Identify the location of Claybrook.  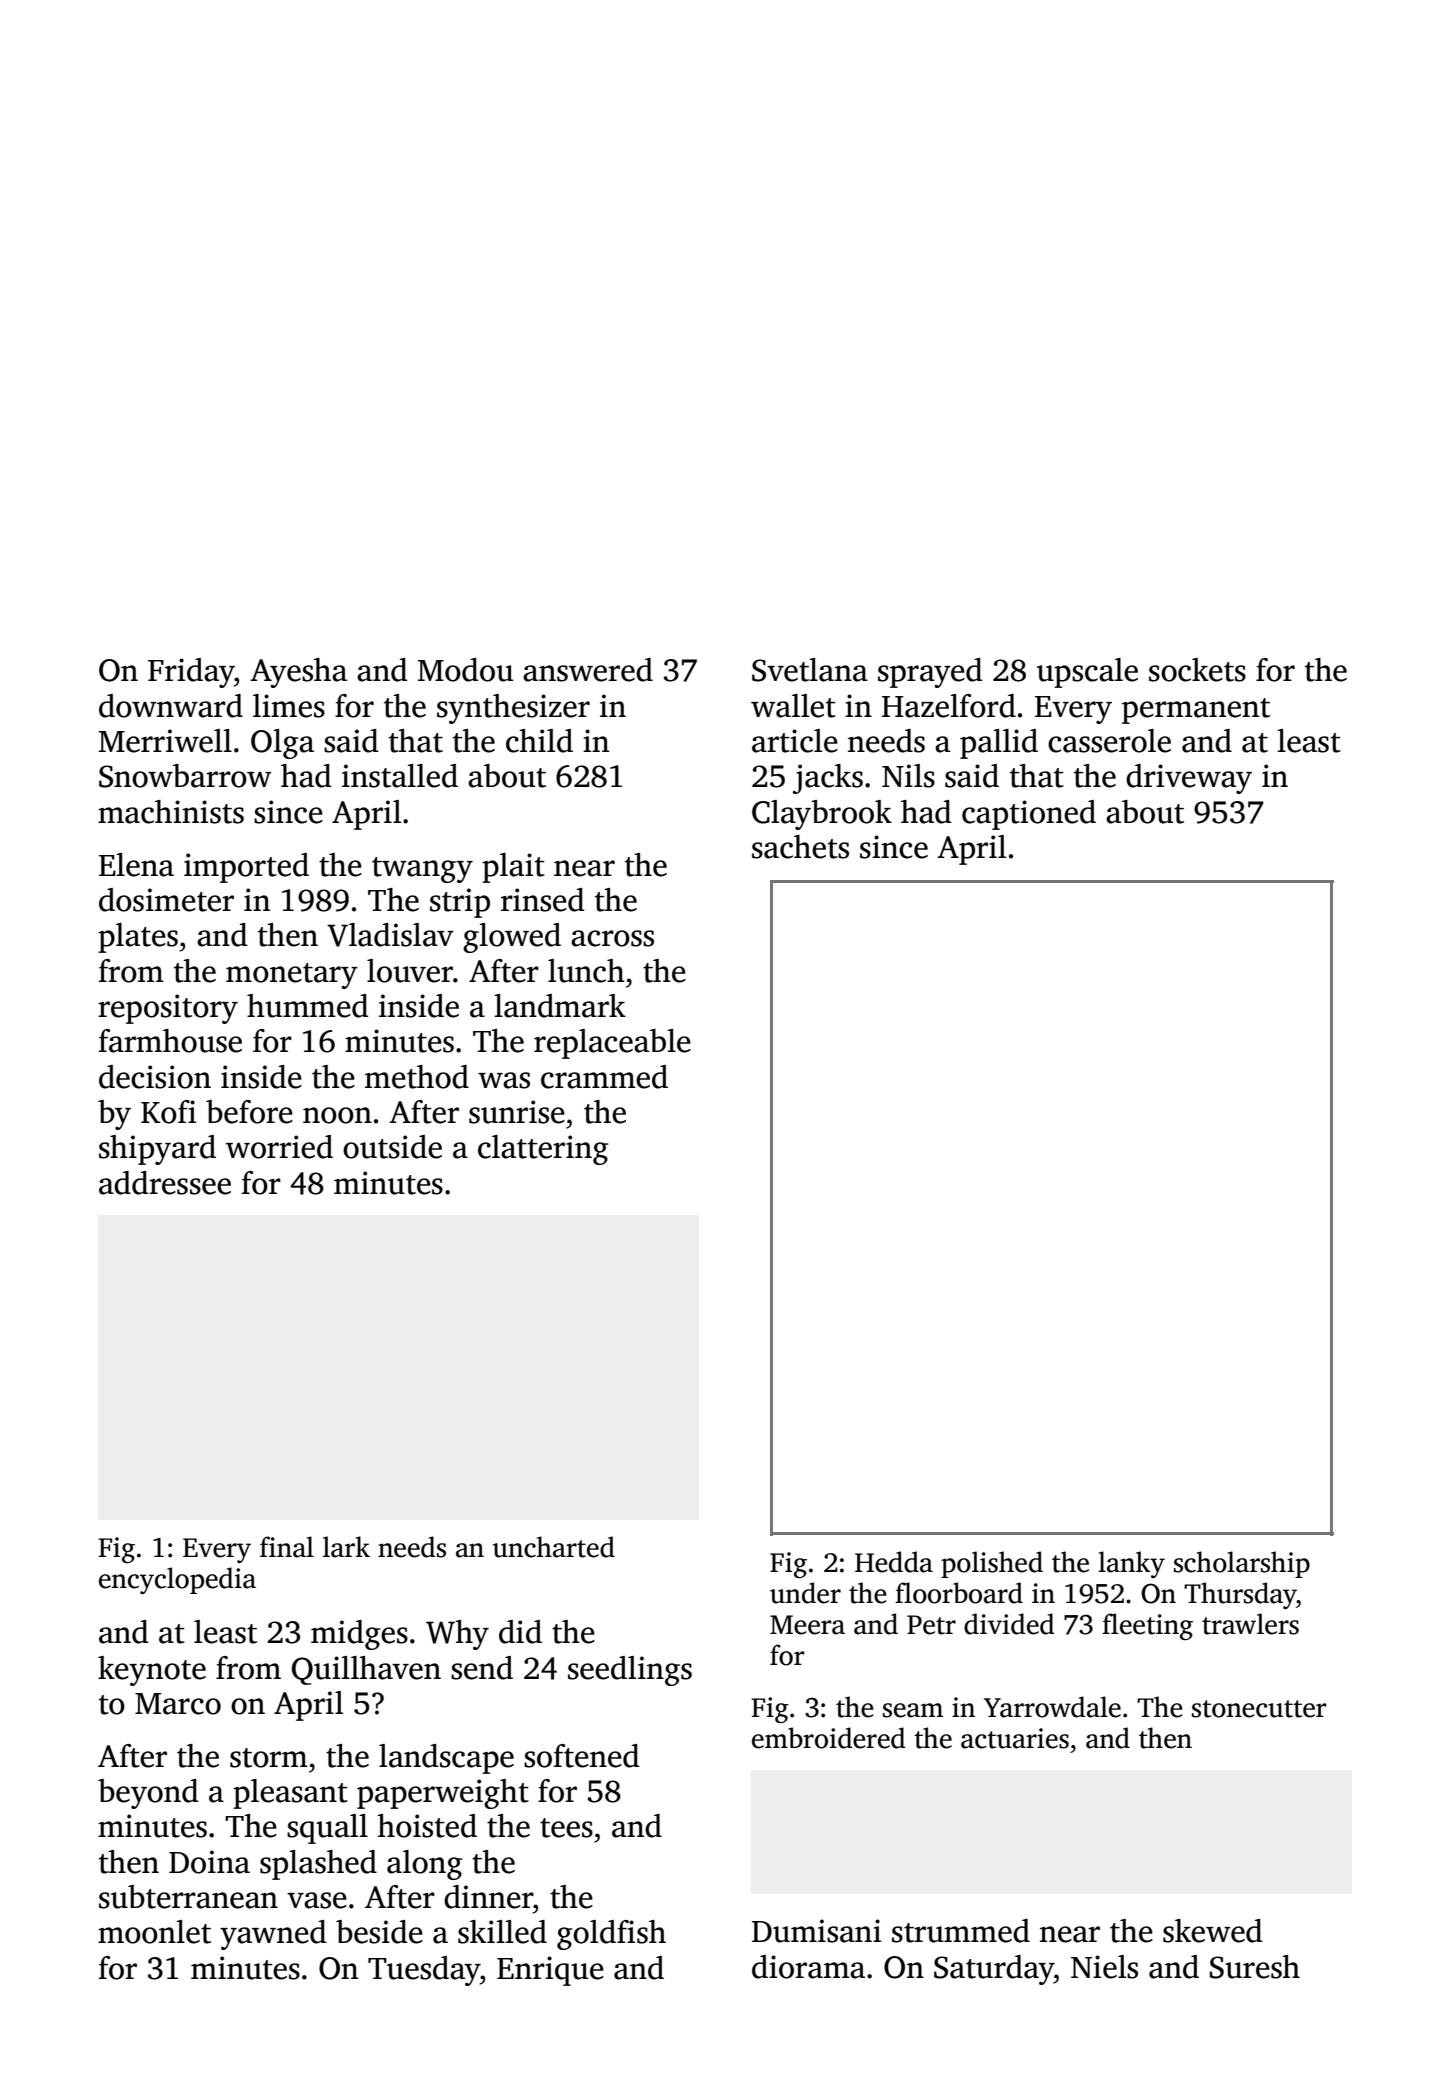
(822, 815).
